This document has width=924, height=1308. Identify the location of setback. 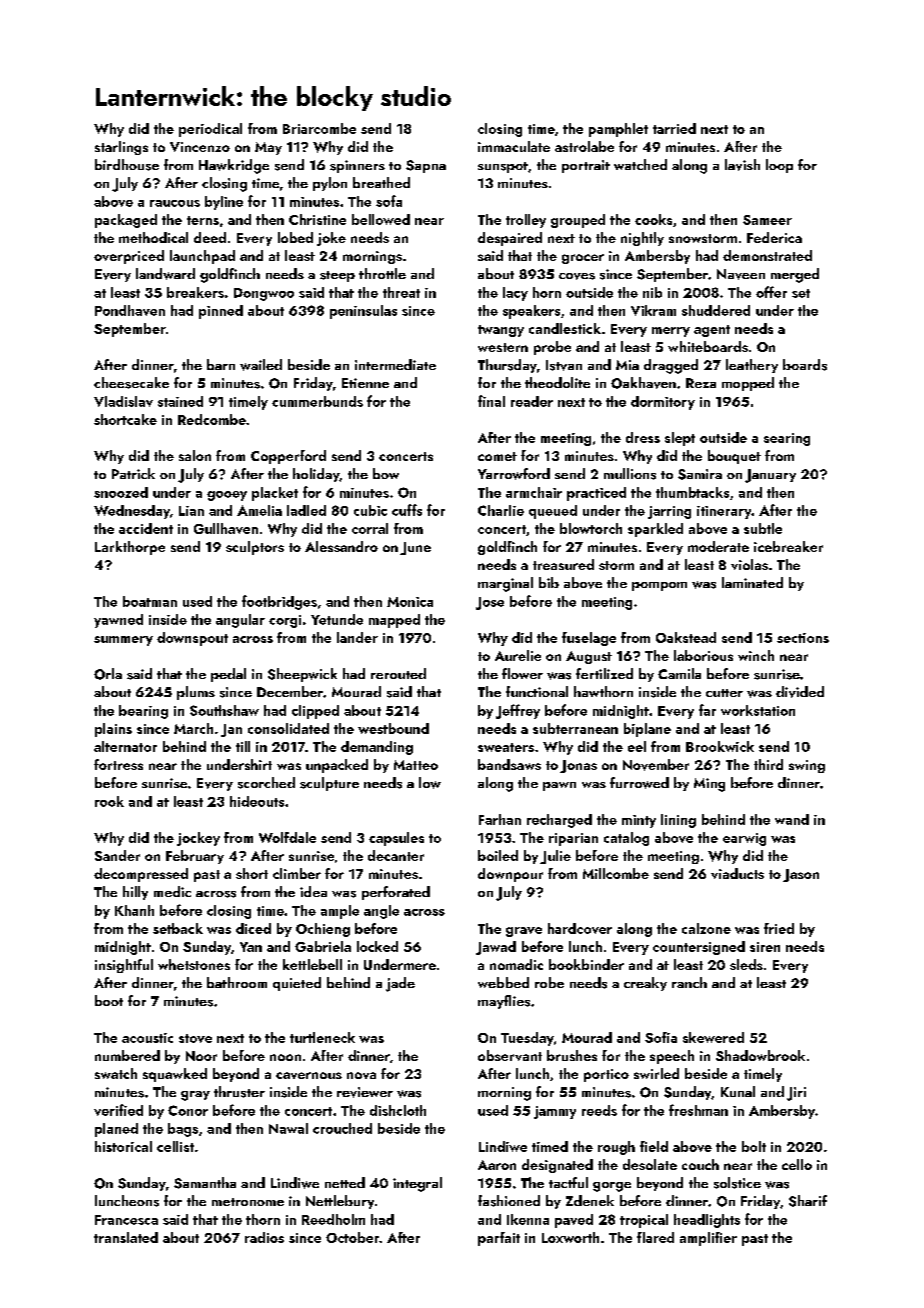
(178, 928).
